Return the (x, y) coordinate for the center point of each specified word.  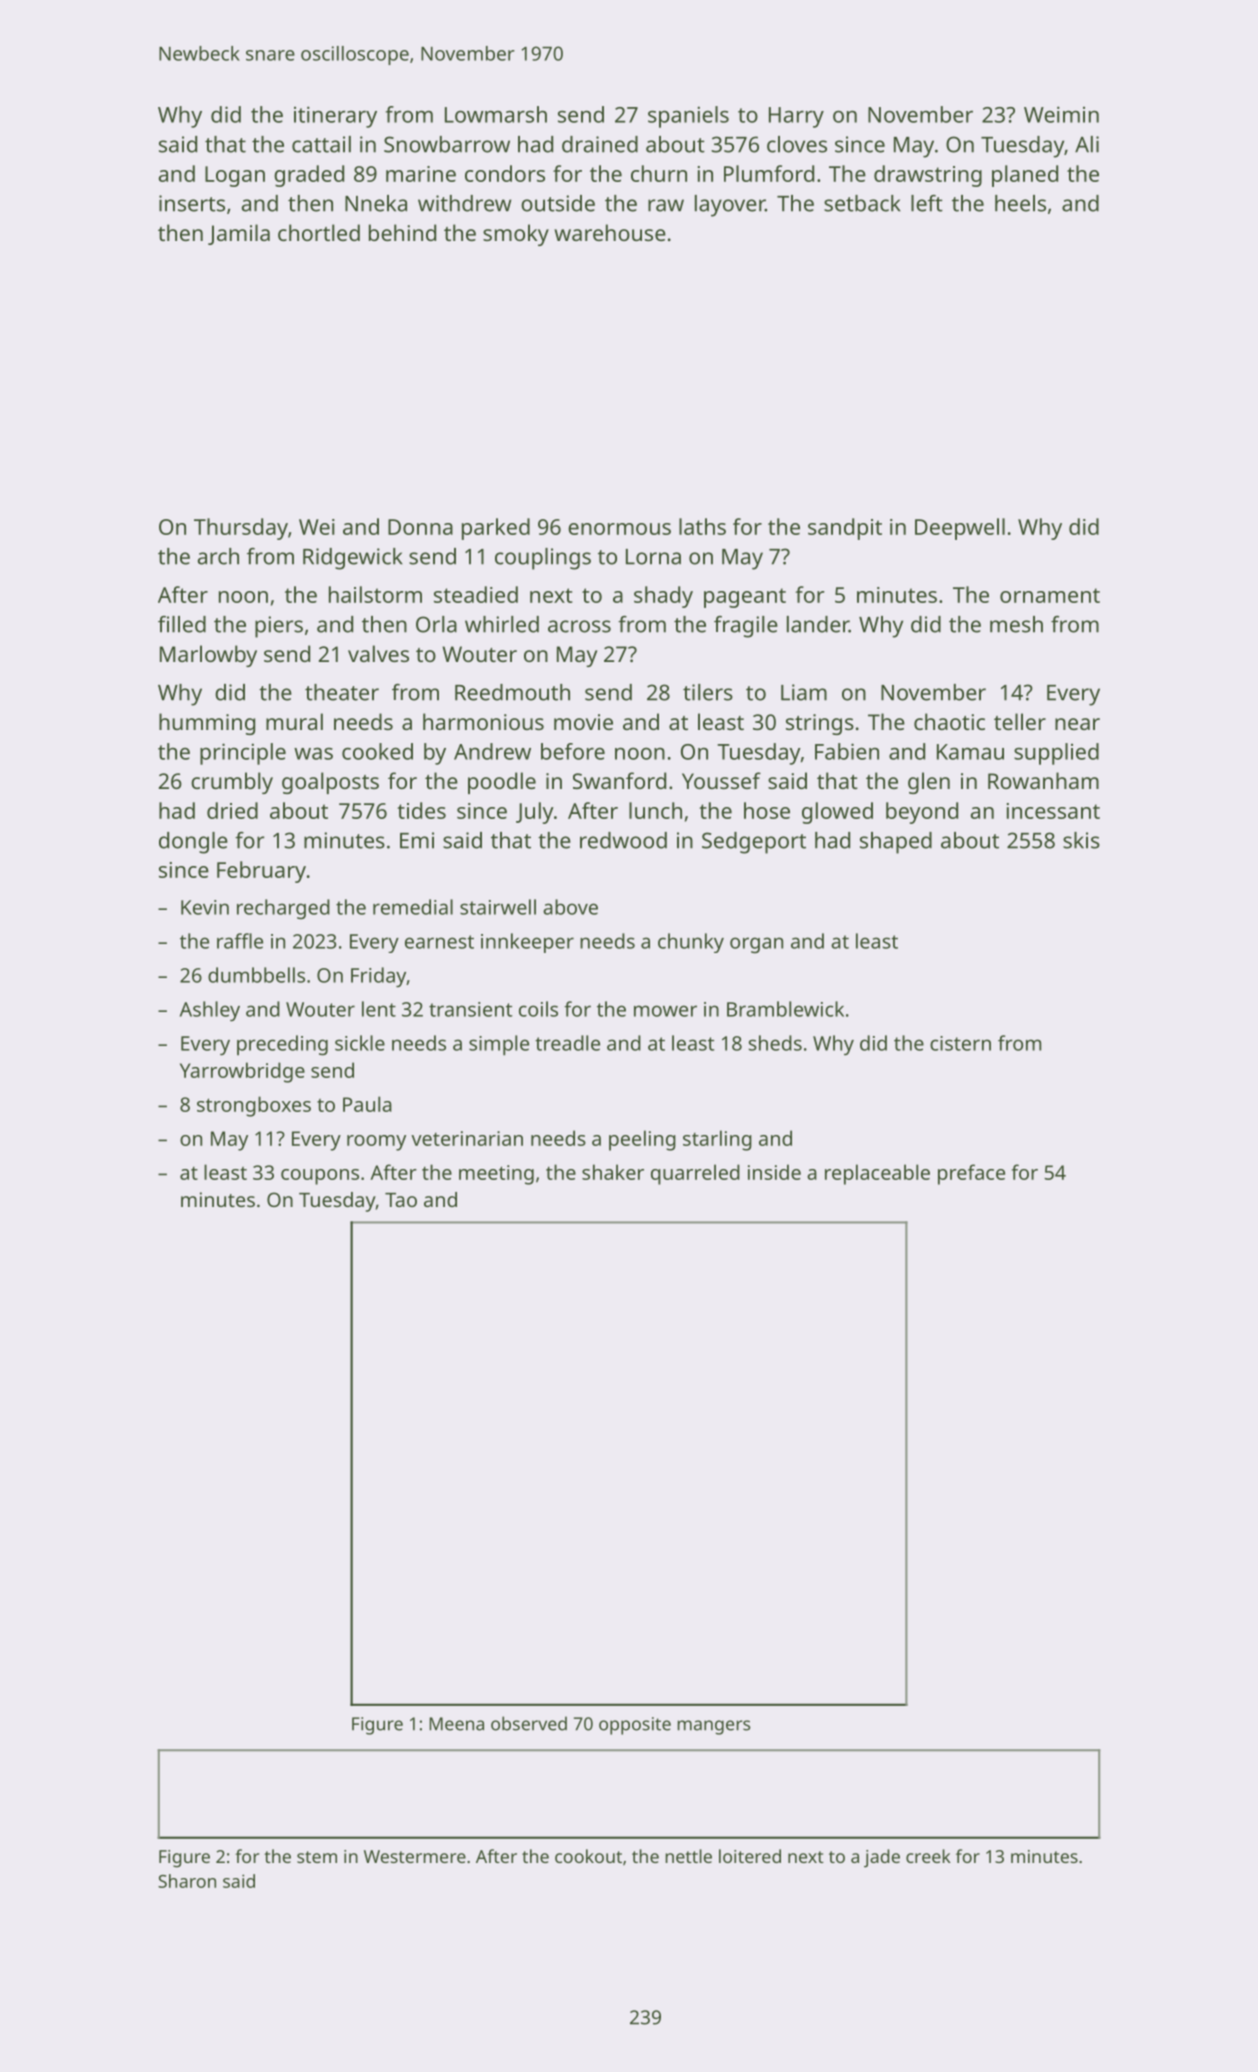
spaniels (688, 117)
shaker (613, 1172)
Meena (456, 1724)
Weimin (1061, 114)
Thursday (241, 529)
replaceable (877, 1174)
